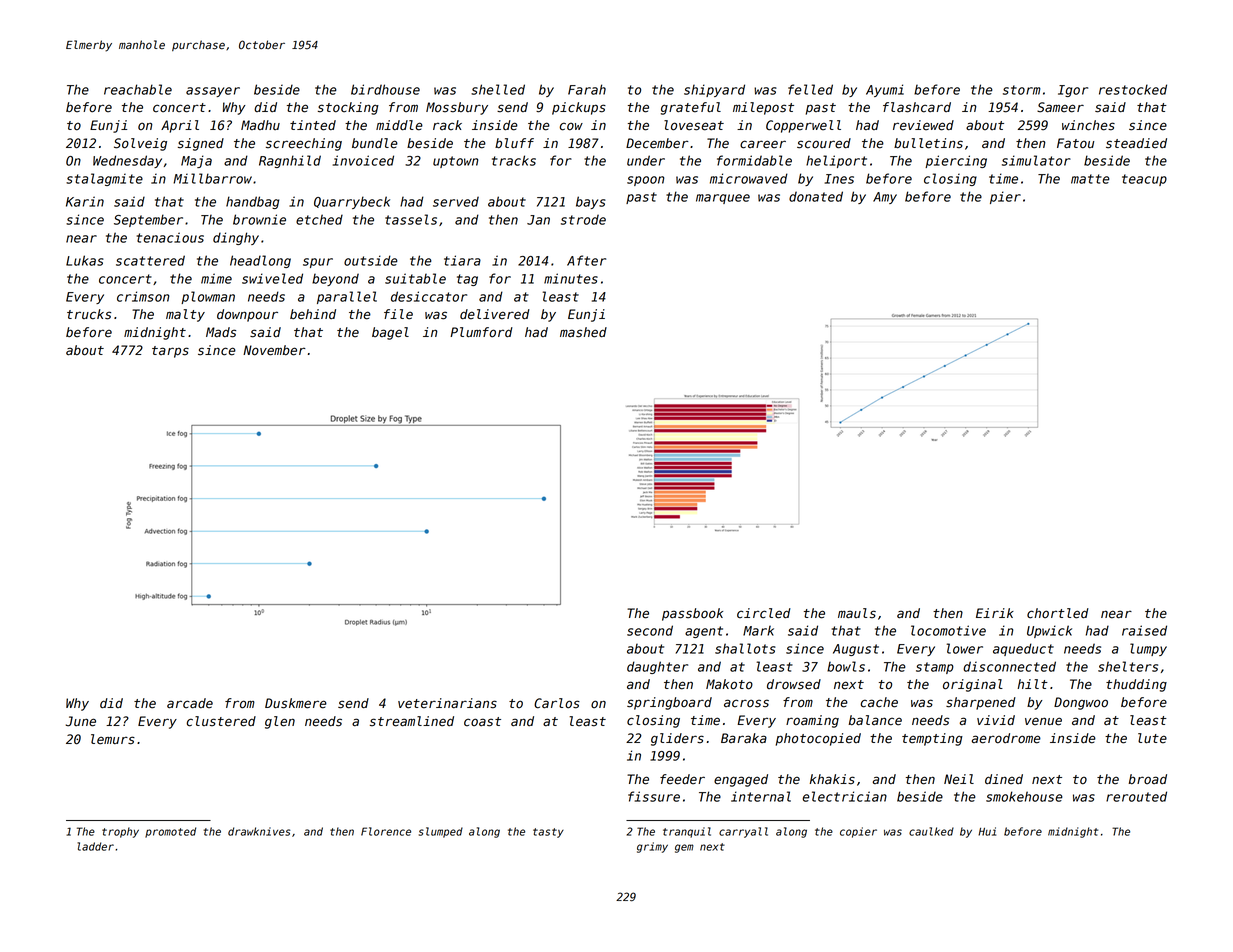  I want to click on tempting, so click(932, 739).
